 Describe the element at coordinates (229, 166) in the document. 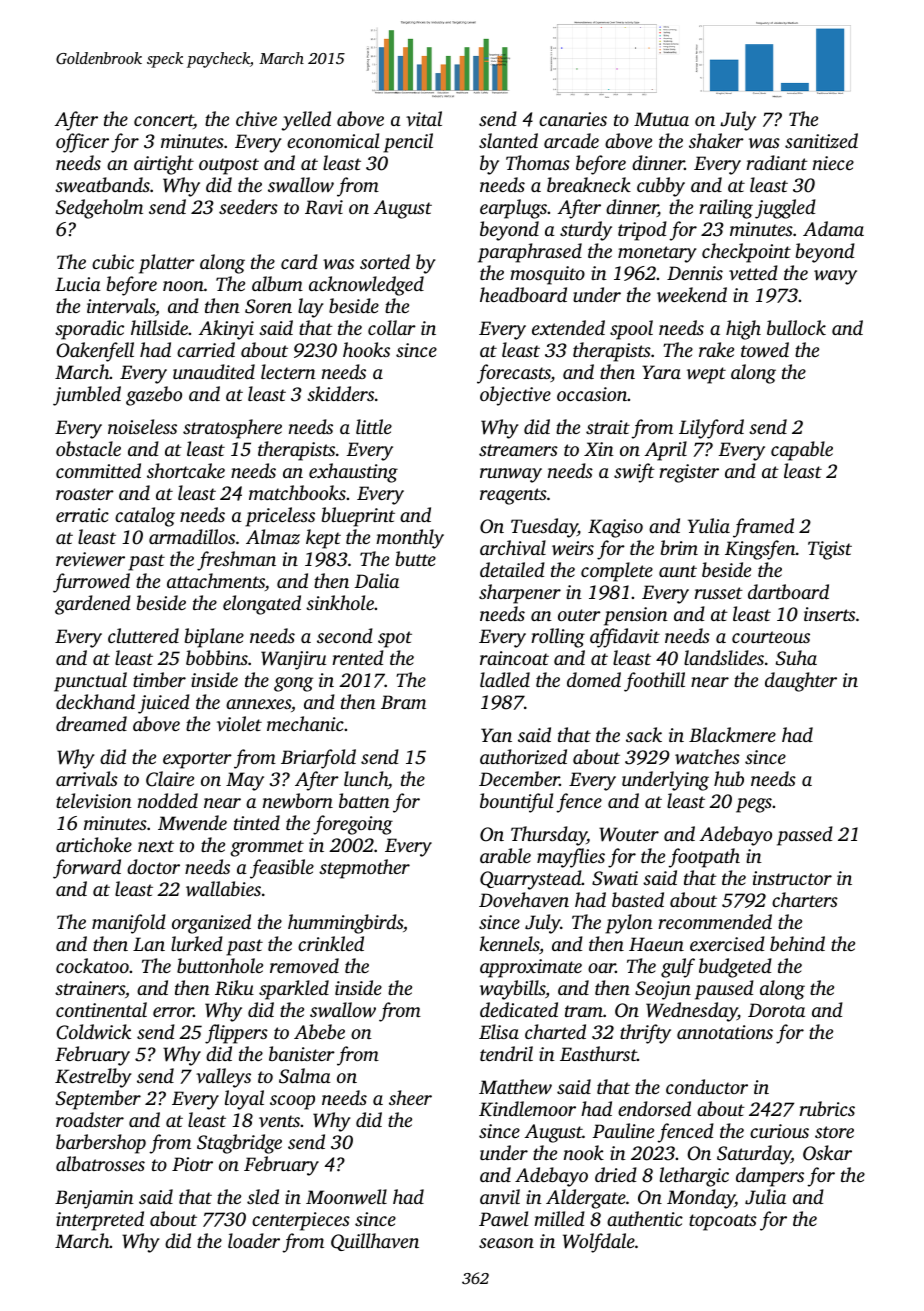

I see `outpost` at that location.
